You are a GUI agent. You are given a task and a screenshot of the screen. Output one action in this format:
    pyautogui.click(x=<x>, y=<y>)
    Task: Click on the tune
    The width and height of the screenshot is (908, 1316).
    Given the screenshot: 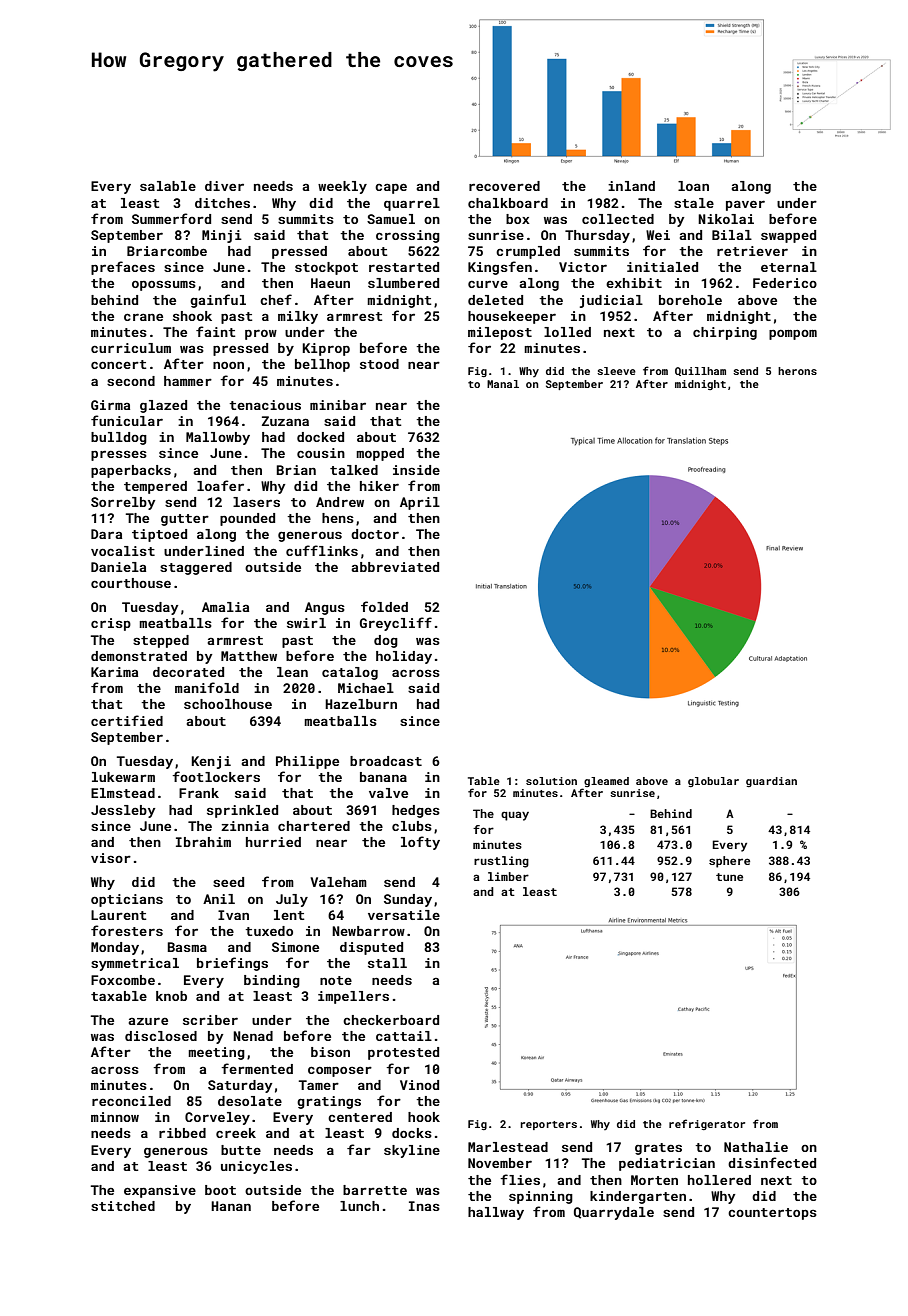 What is the action you would take?
    pyautogui.click(x=729, y=877)
